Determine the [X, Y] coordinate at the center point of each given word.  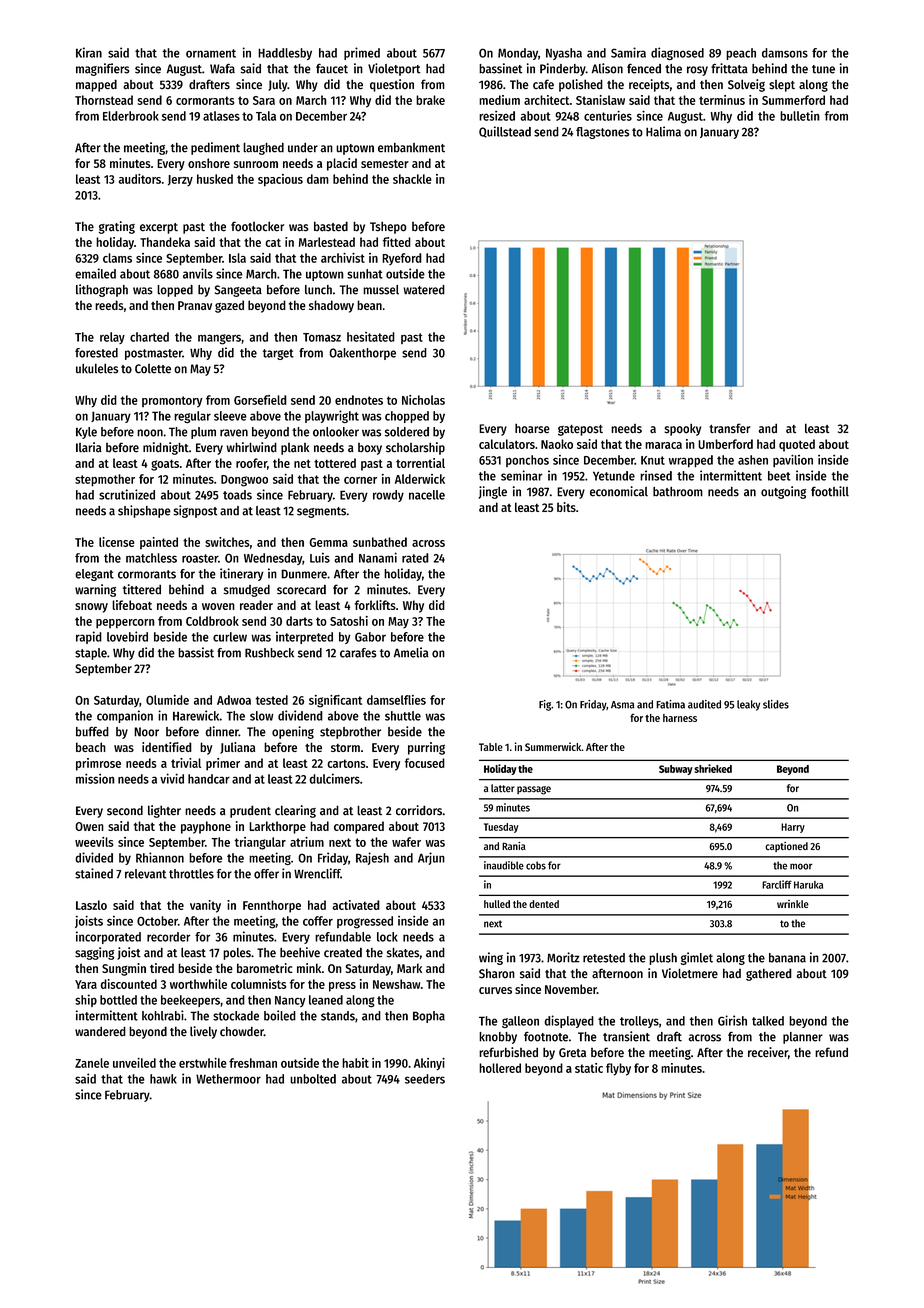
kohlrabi [163, 1015]
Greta [572, 1053]
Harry [793, 828]
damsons [785, 53]
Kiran [89, 52]
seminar [522, 475]
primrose [98, 764]
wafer [406, 842]
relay [112, 338]
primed [362, 53]
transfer [730, 428]
